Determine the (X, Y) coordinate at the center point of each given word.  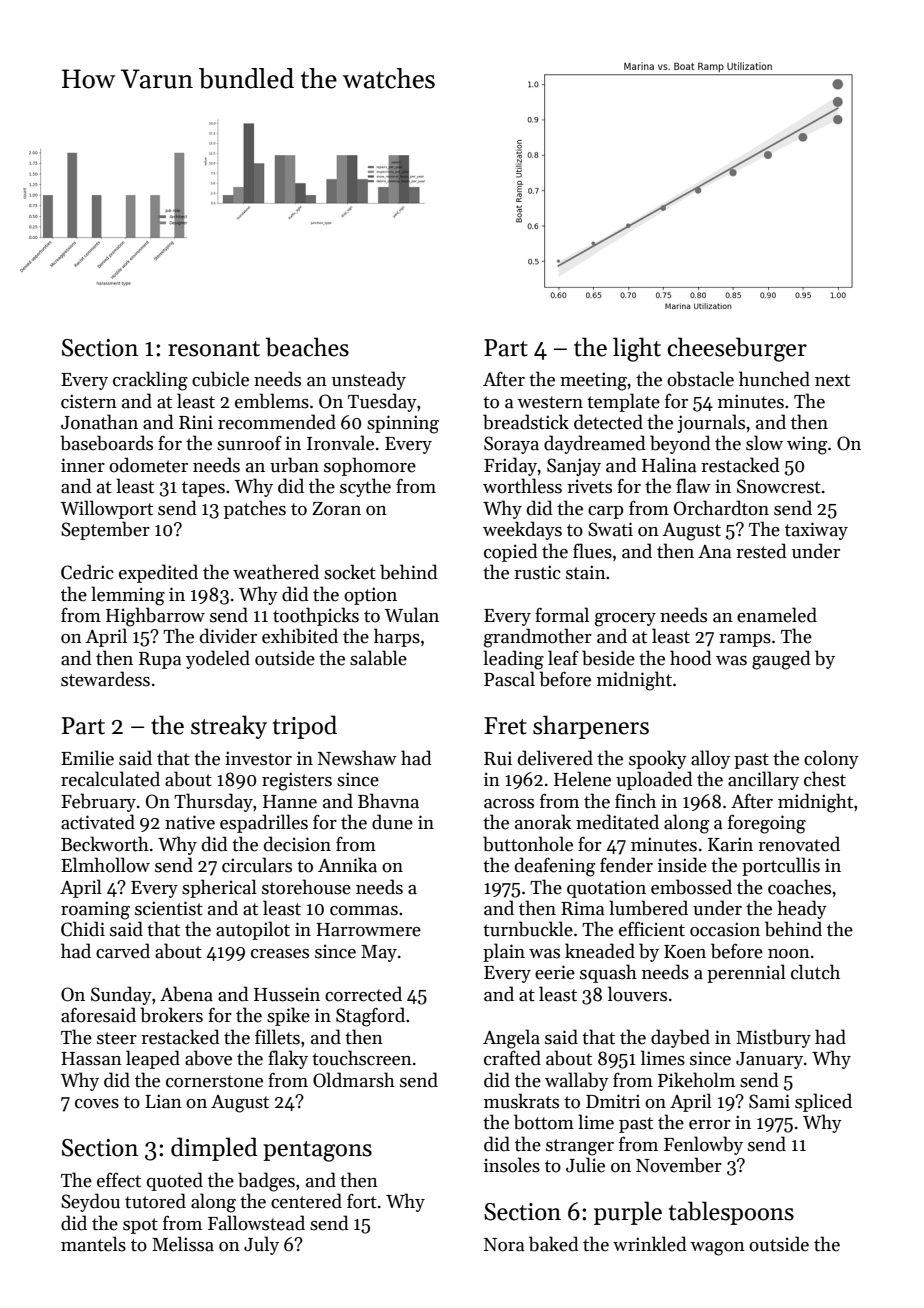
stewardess (105, 679)
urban (294, 465)
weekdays (522, 530)
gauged (781, 660)
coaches (799, 887)
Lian (163, 1101)
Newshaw (357, 758)
